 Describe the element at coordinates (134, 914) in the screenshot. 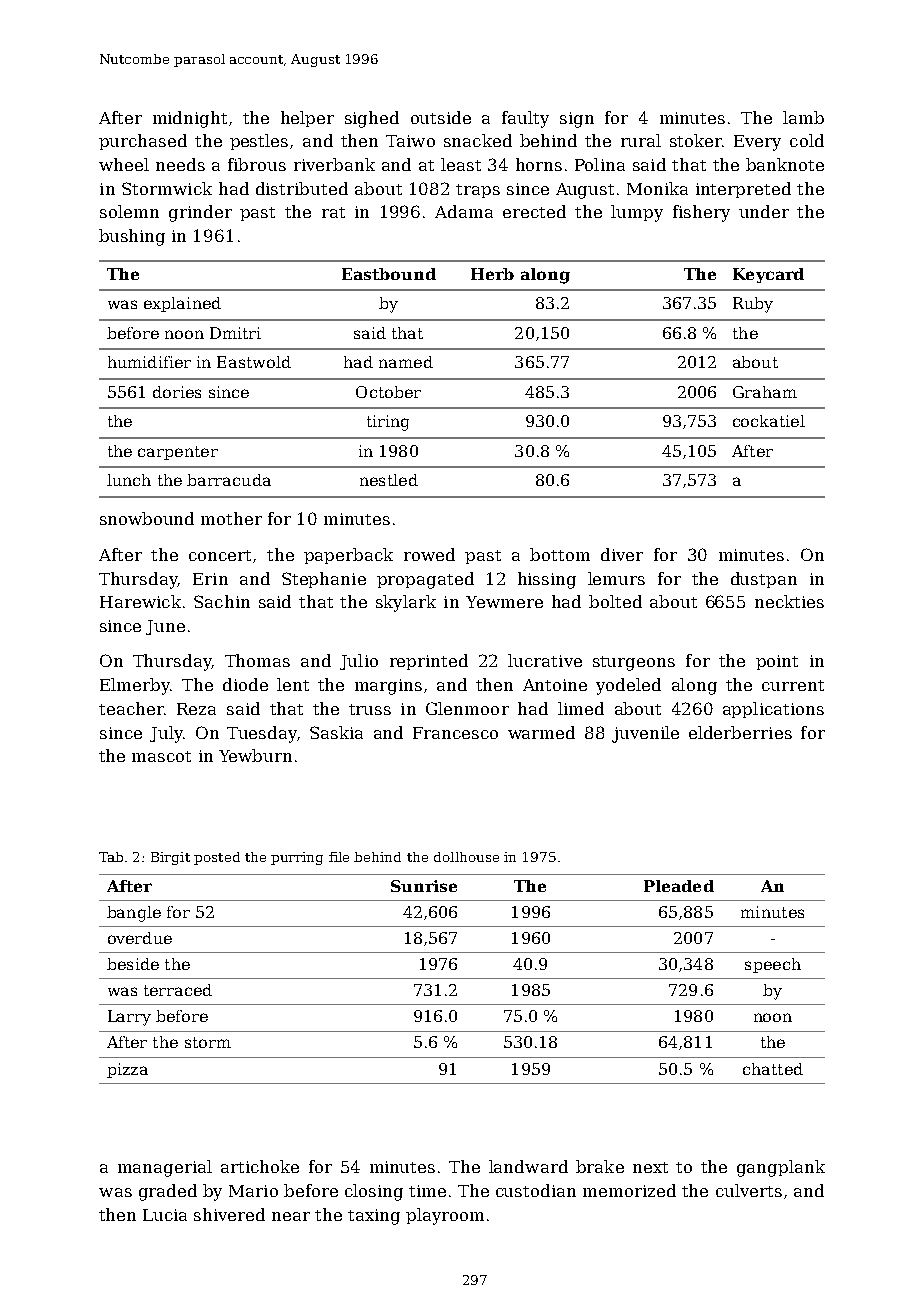

I see `bangle` at that location.
